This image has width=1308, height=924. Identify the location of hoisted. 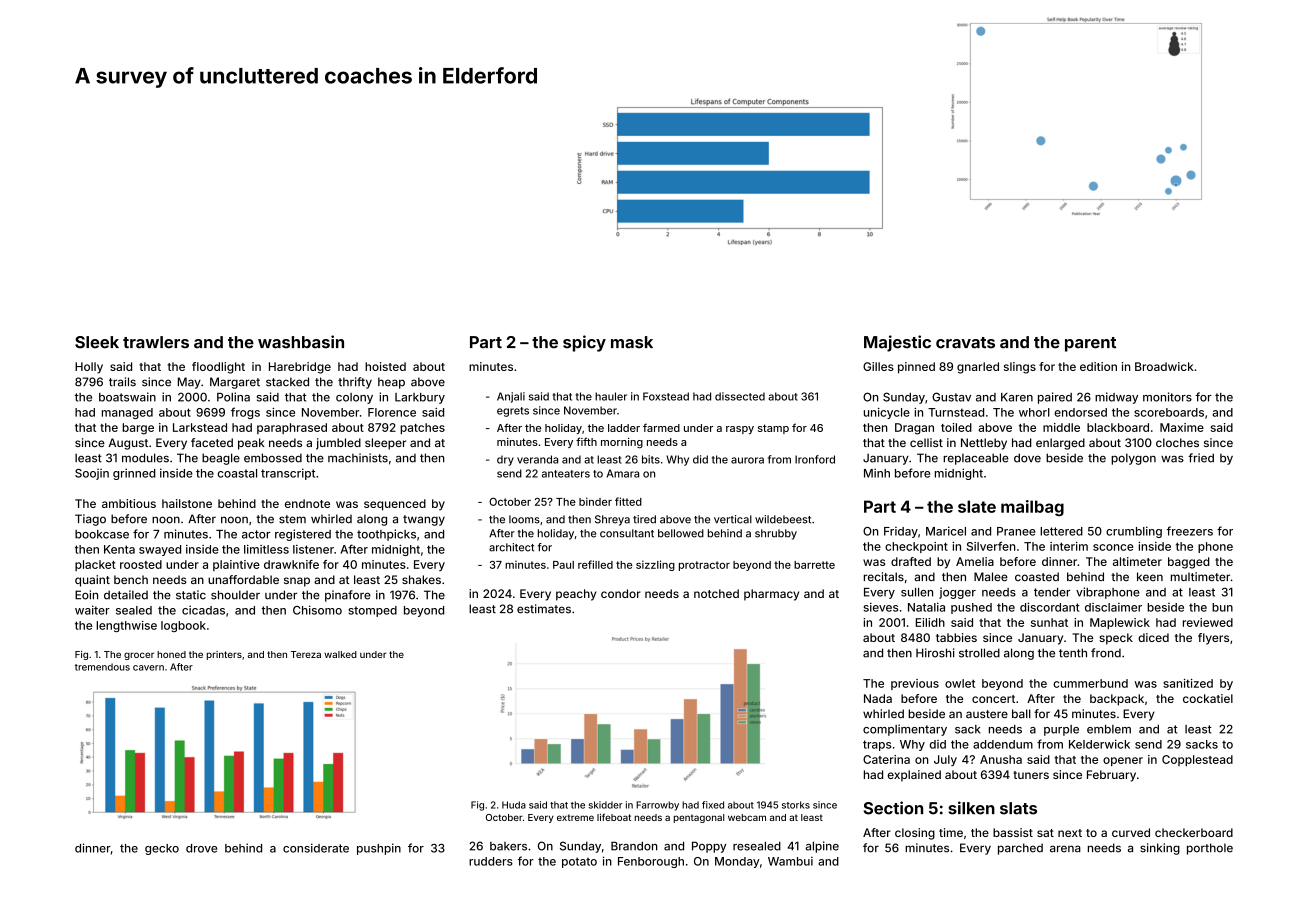
(385, 366).
